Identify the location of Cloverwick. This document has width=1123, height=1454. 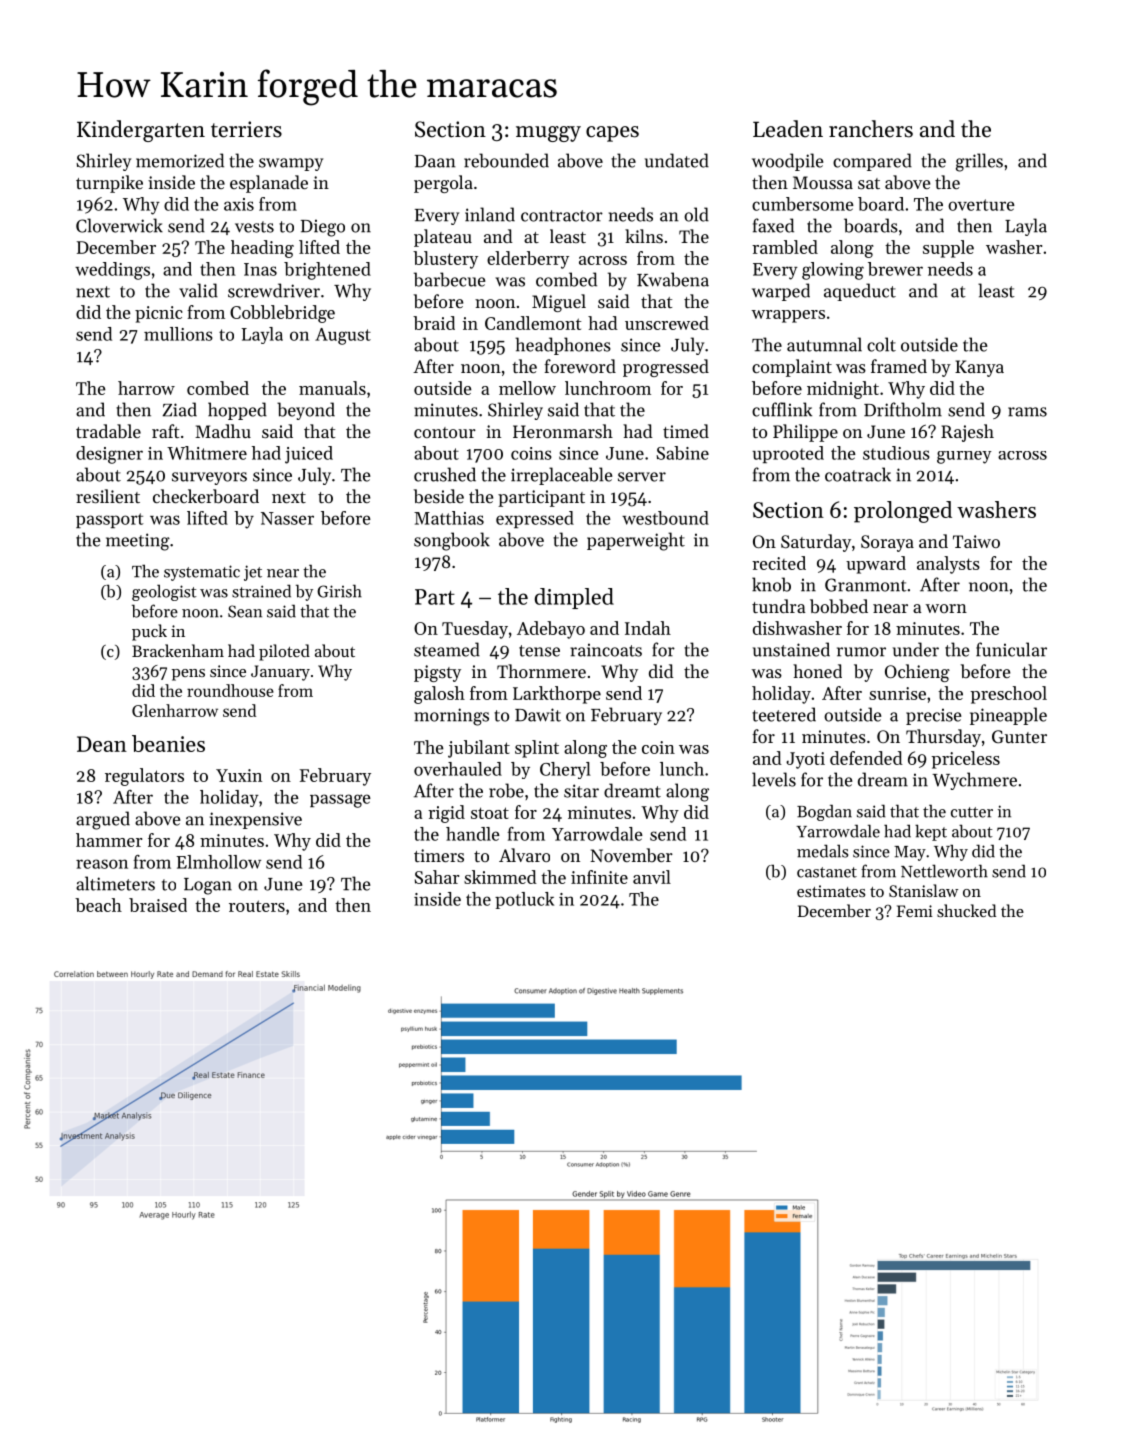
(119, 225).
